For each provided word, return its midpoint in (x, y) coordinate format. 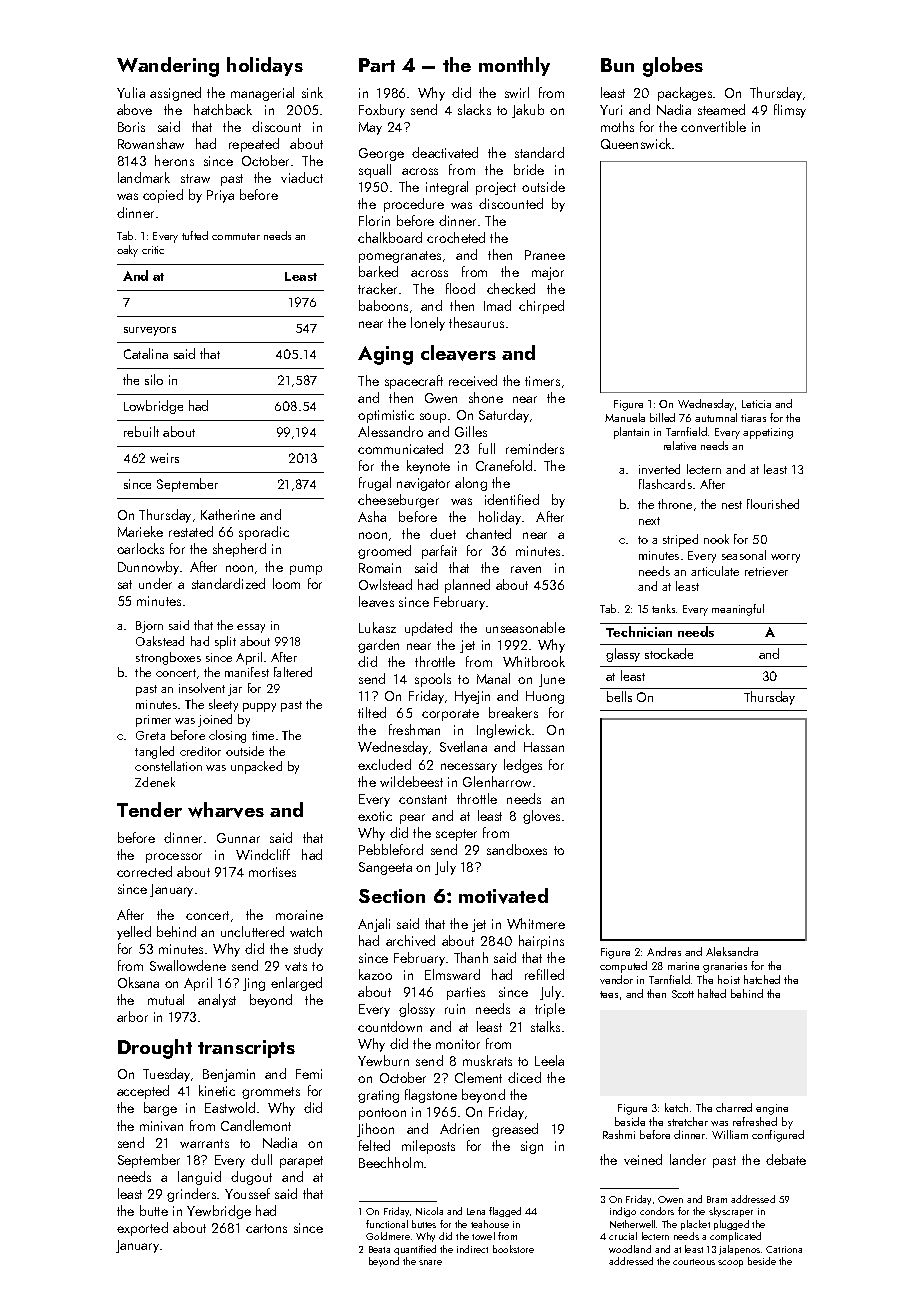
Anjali (374, 925)
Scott (683, 994)
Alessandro (390, 431)
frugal (375, 484)
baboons (383, 305)
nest (732, 505)
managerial (262, 94)
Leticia (756, 404)
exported (142, 1229)
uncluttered (252, 931)
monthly (514, 66)
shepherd (239, 550)
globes (673, 67)
